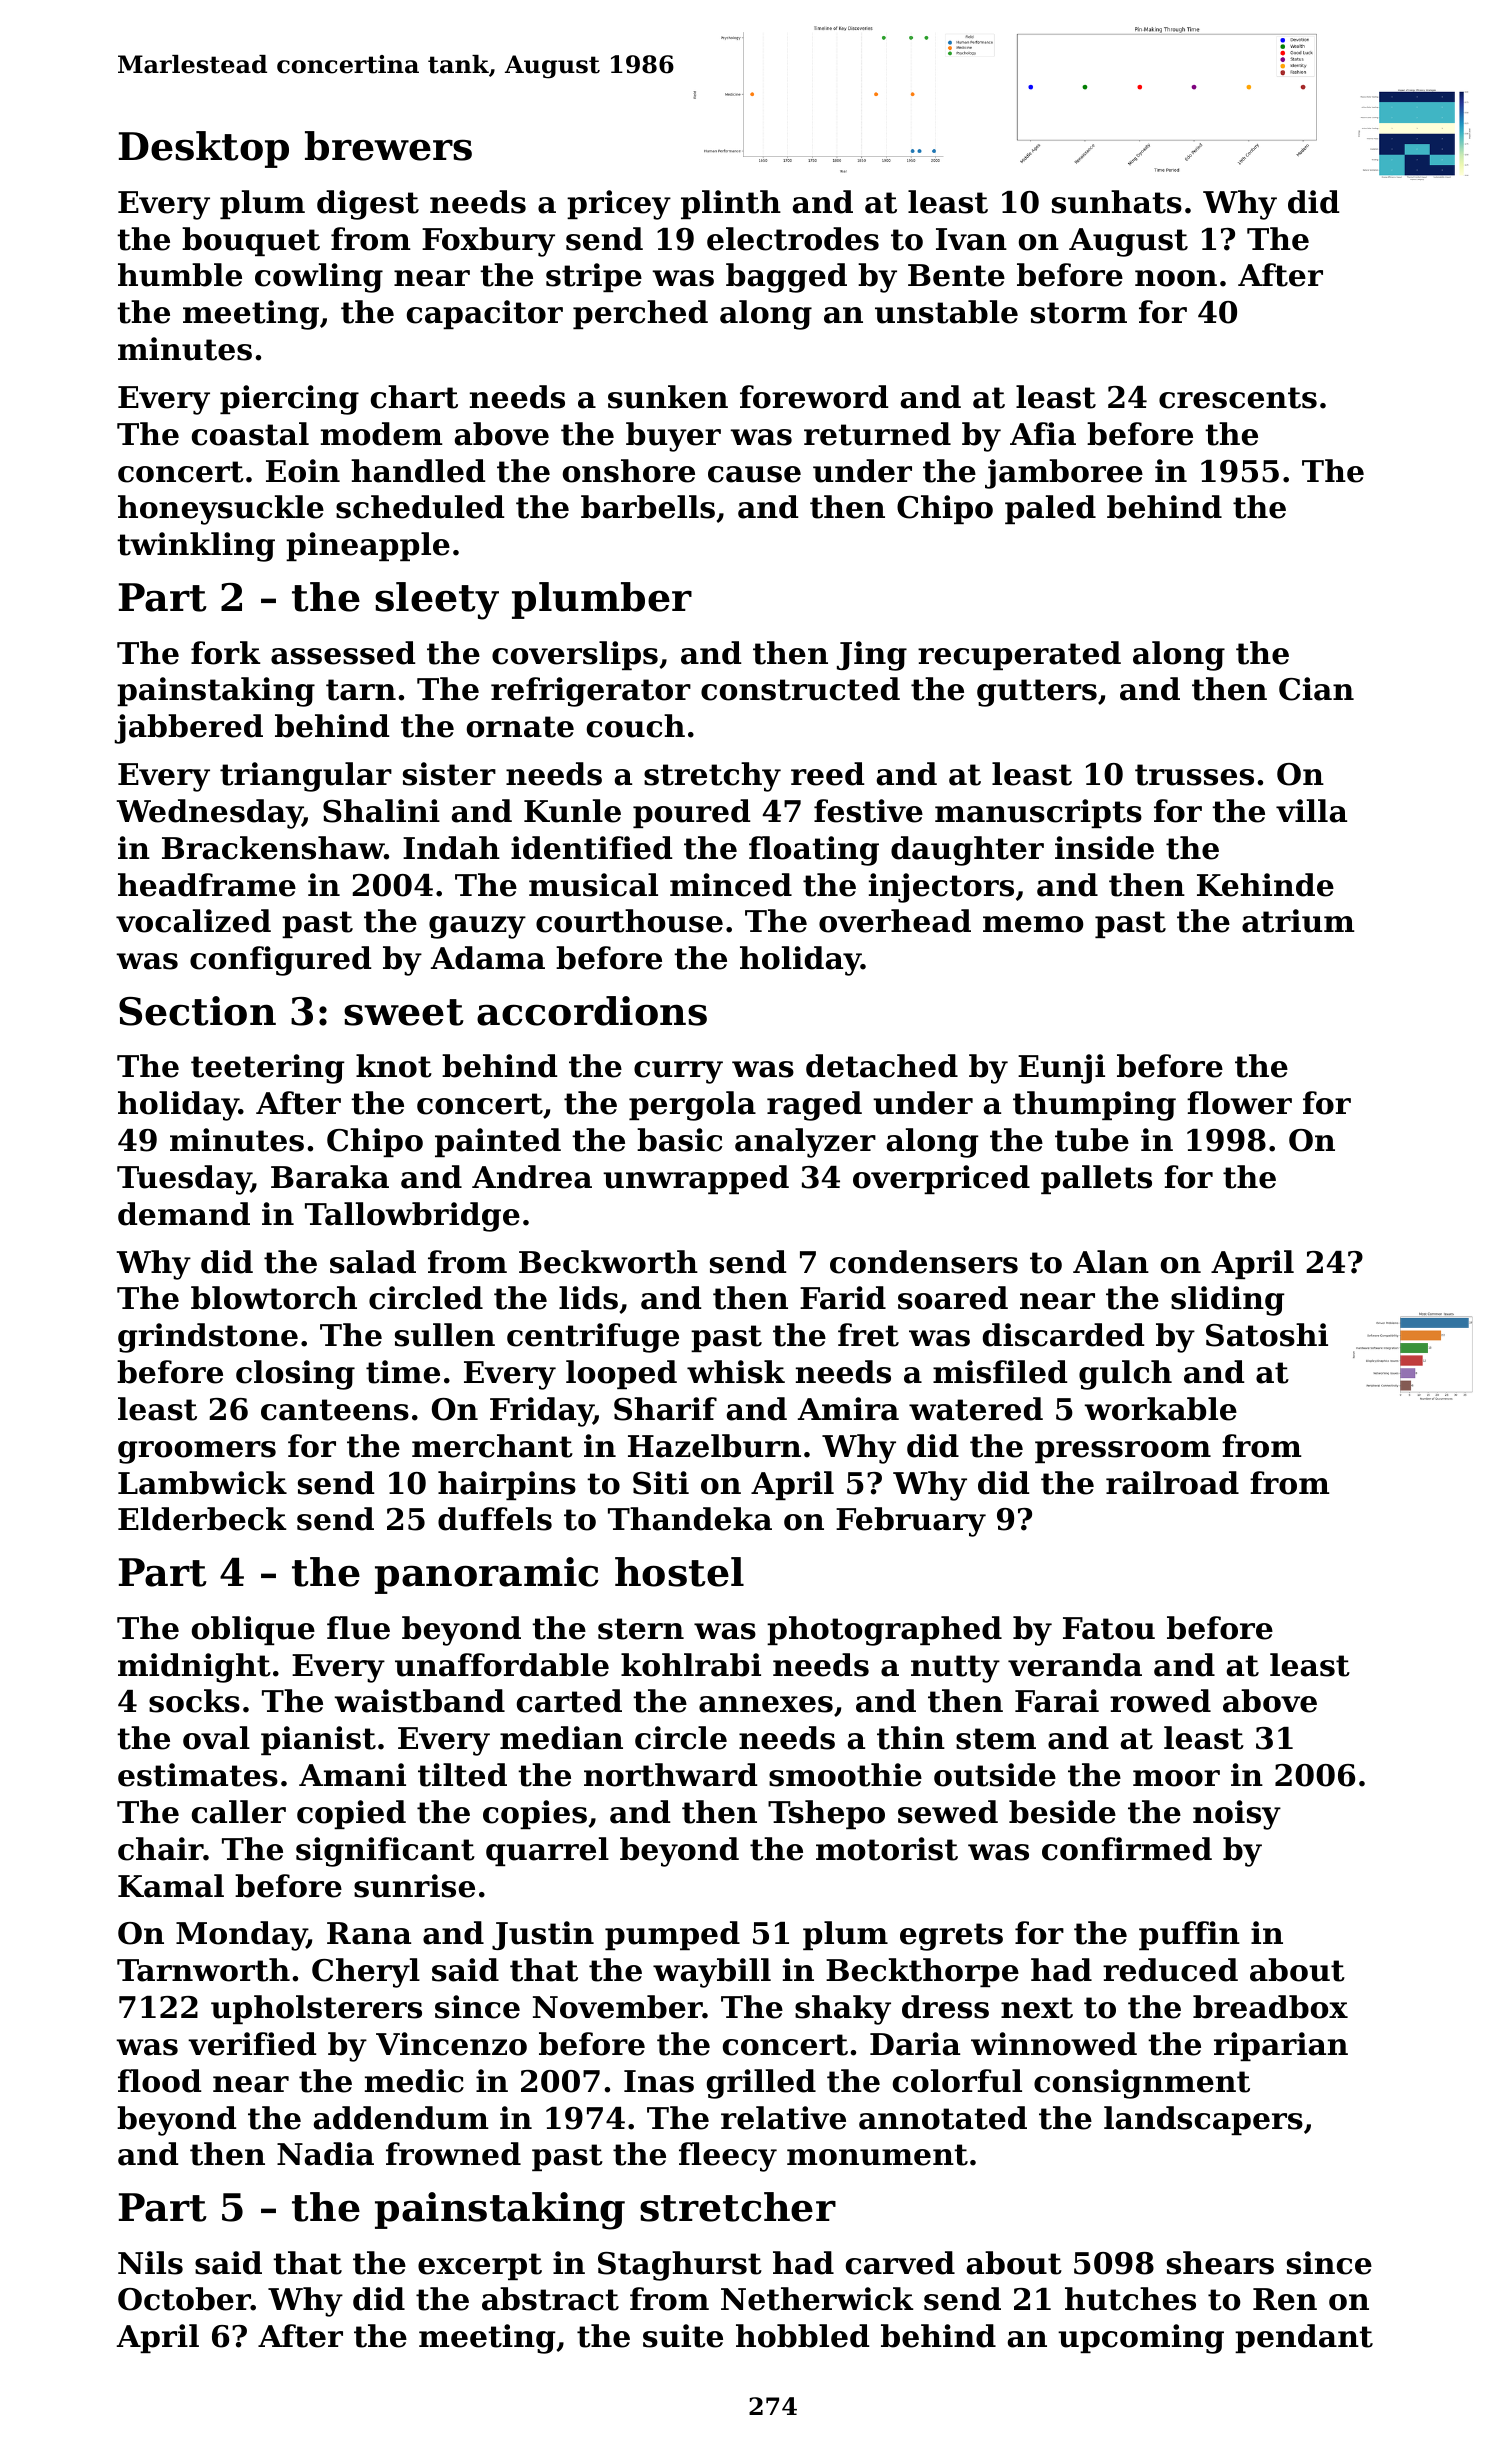 This page has width=1496, height=2464. What do you see at coordinates (1109, 1628) in the page?
I see `Fatou` at bounding box center [1109, 1628].
